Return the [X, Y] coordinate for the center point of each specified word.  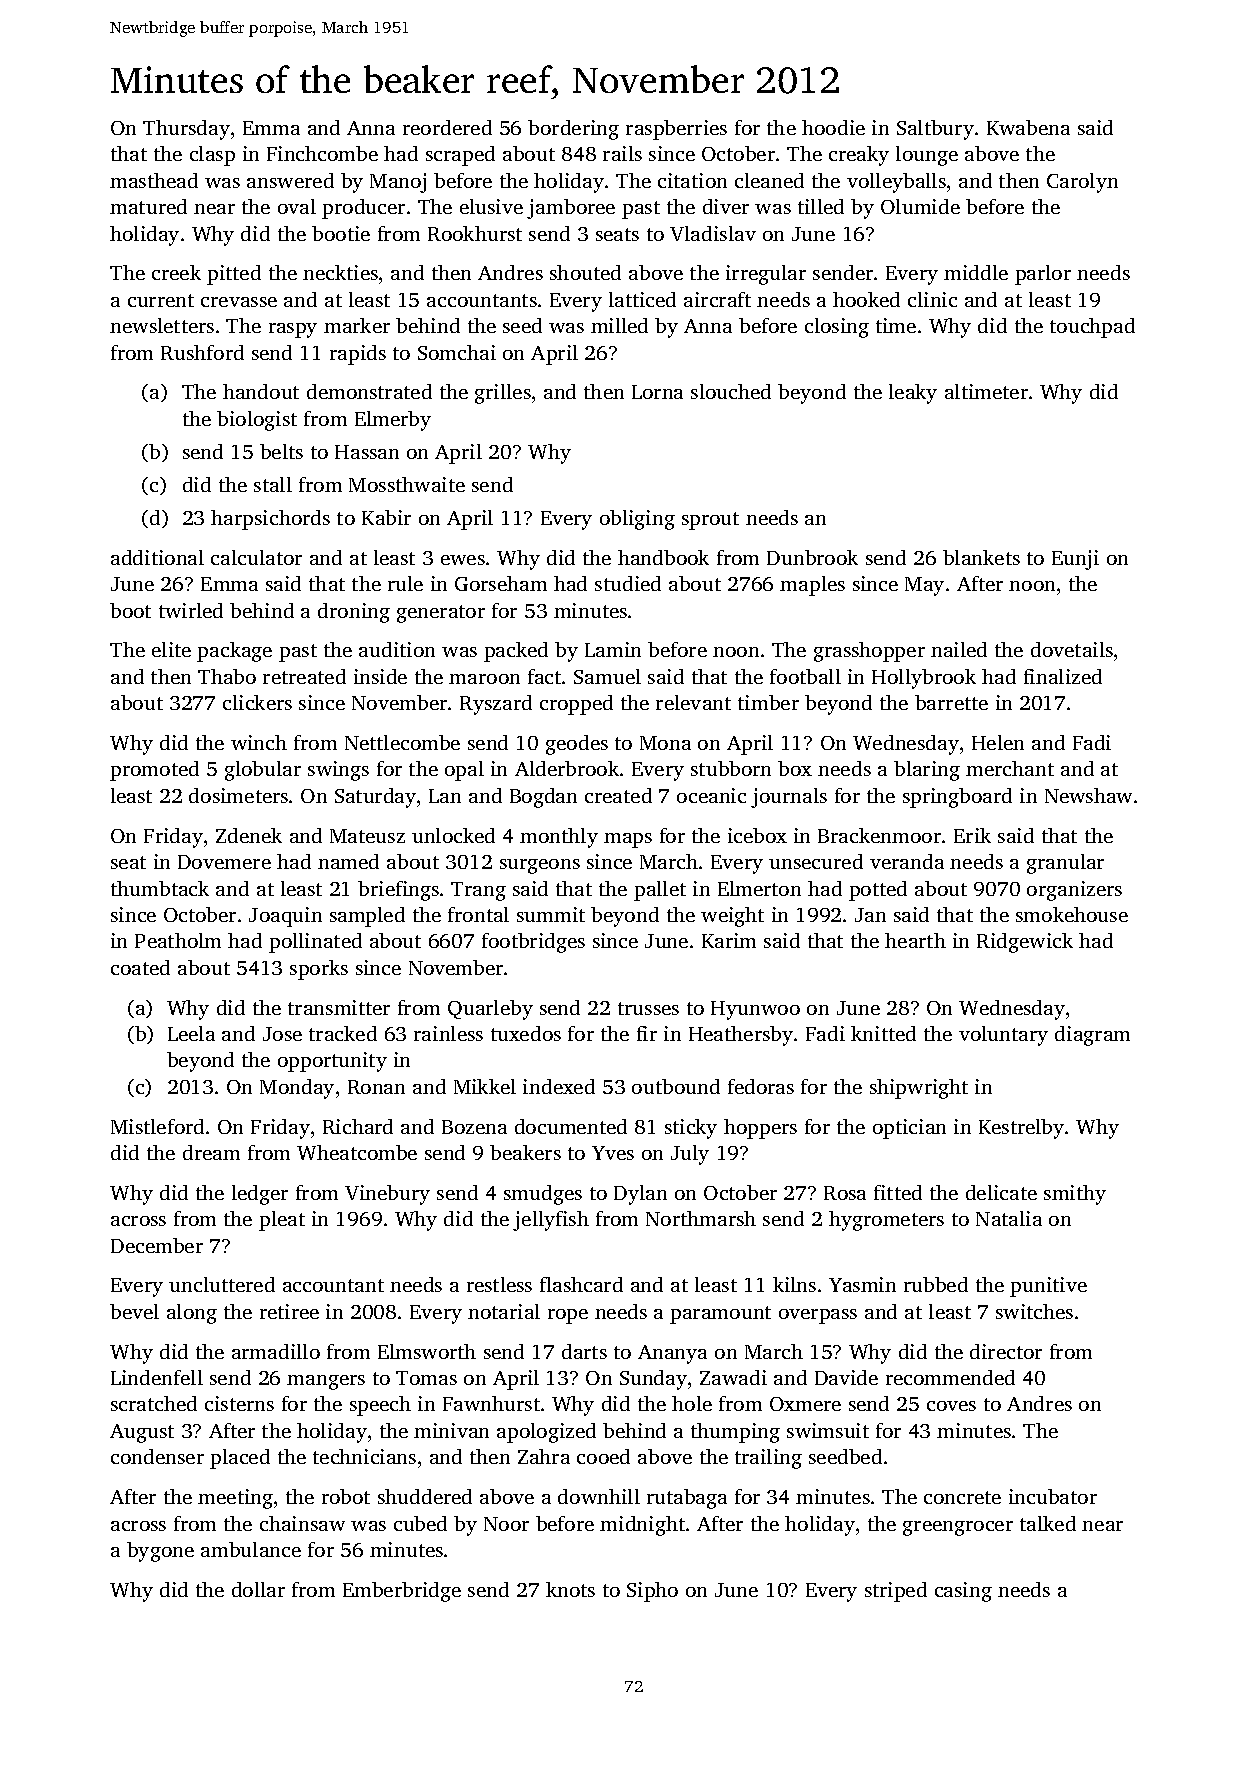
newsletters [162, 325]
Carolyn [1082, 183]
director [1006, 1351]
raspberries [676, 130]
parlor [1043, 275]
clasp [212, 156]
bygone [160, 1552]
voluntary [1003, 1036]
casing [963, 1592]
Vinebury [387, 1195]
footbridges [533, 943]
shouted [585, 272]
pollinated [315, 943]
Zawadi [733, 1377]
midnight [642, 1526]
